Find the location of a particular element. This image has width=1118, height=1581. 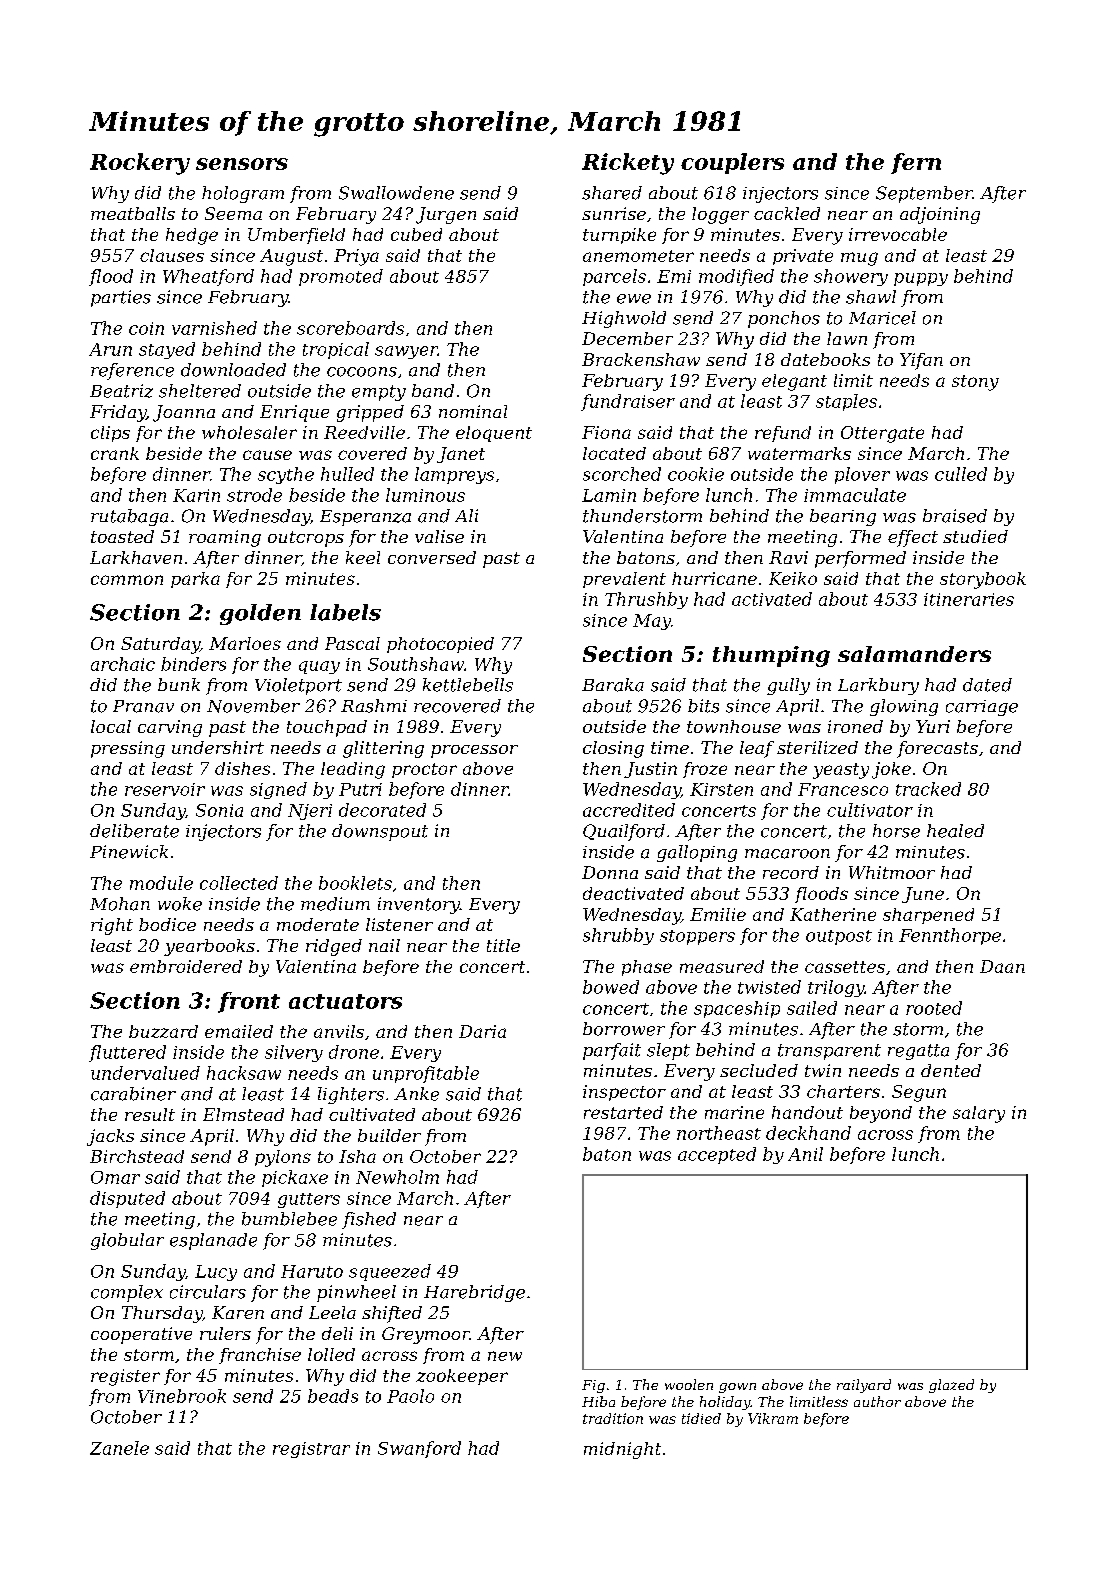

promoted is located at coordinates (341, 277).
